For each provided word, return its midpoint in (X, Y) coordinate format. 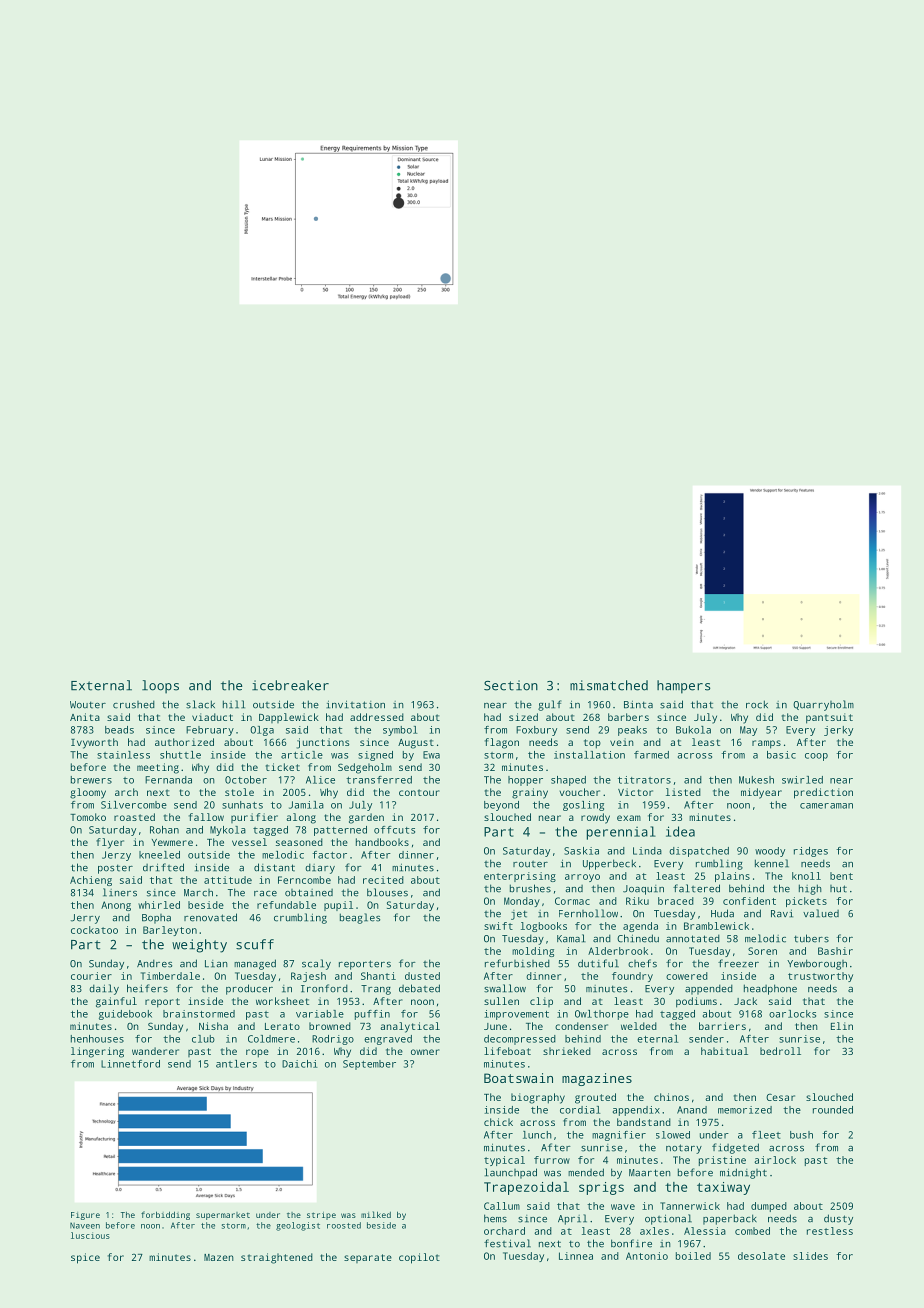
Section (511, 685)
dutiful (598, 963)
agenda (640, 927)
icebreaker (290, 685)
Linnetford (130, 1064)
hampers (684, 687)
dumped (769, 1207)
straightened (277, 1258)
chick (498, 1122)
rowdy (595, 818)
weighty (199, 946)
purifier (254, 818)
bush (801, 1135)
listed (683, 792)
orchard (504, 1231)
